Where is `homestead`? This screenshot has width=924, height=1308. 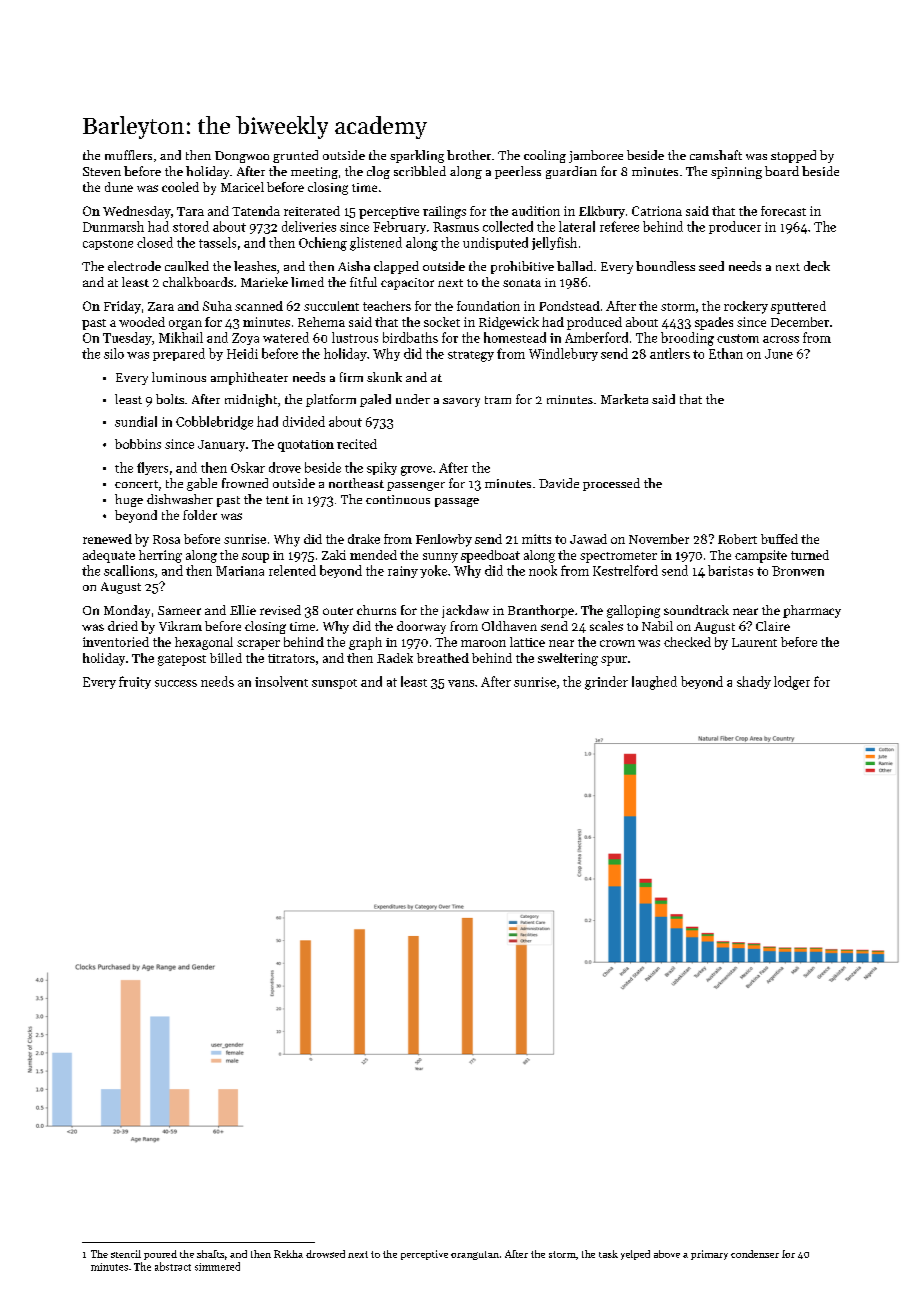 homestead is located at coordinates (515, 337).
